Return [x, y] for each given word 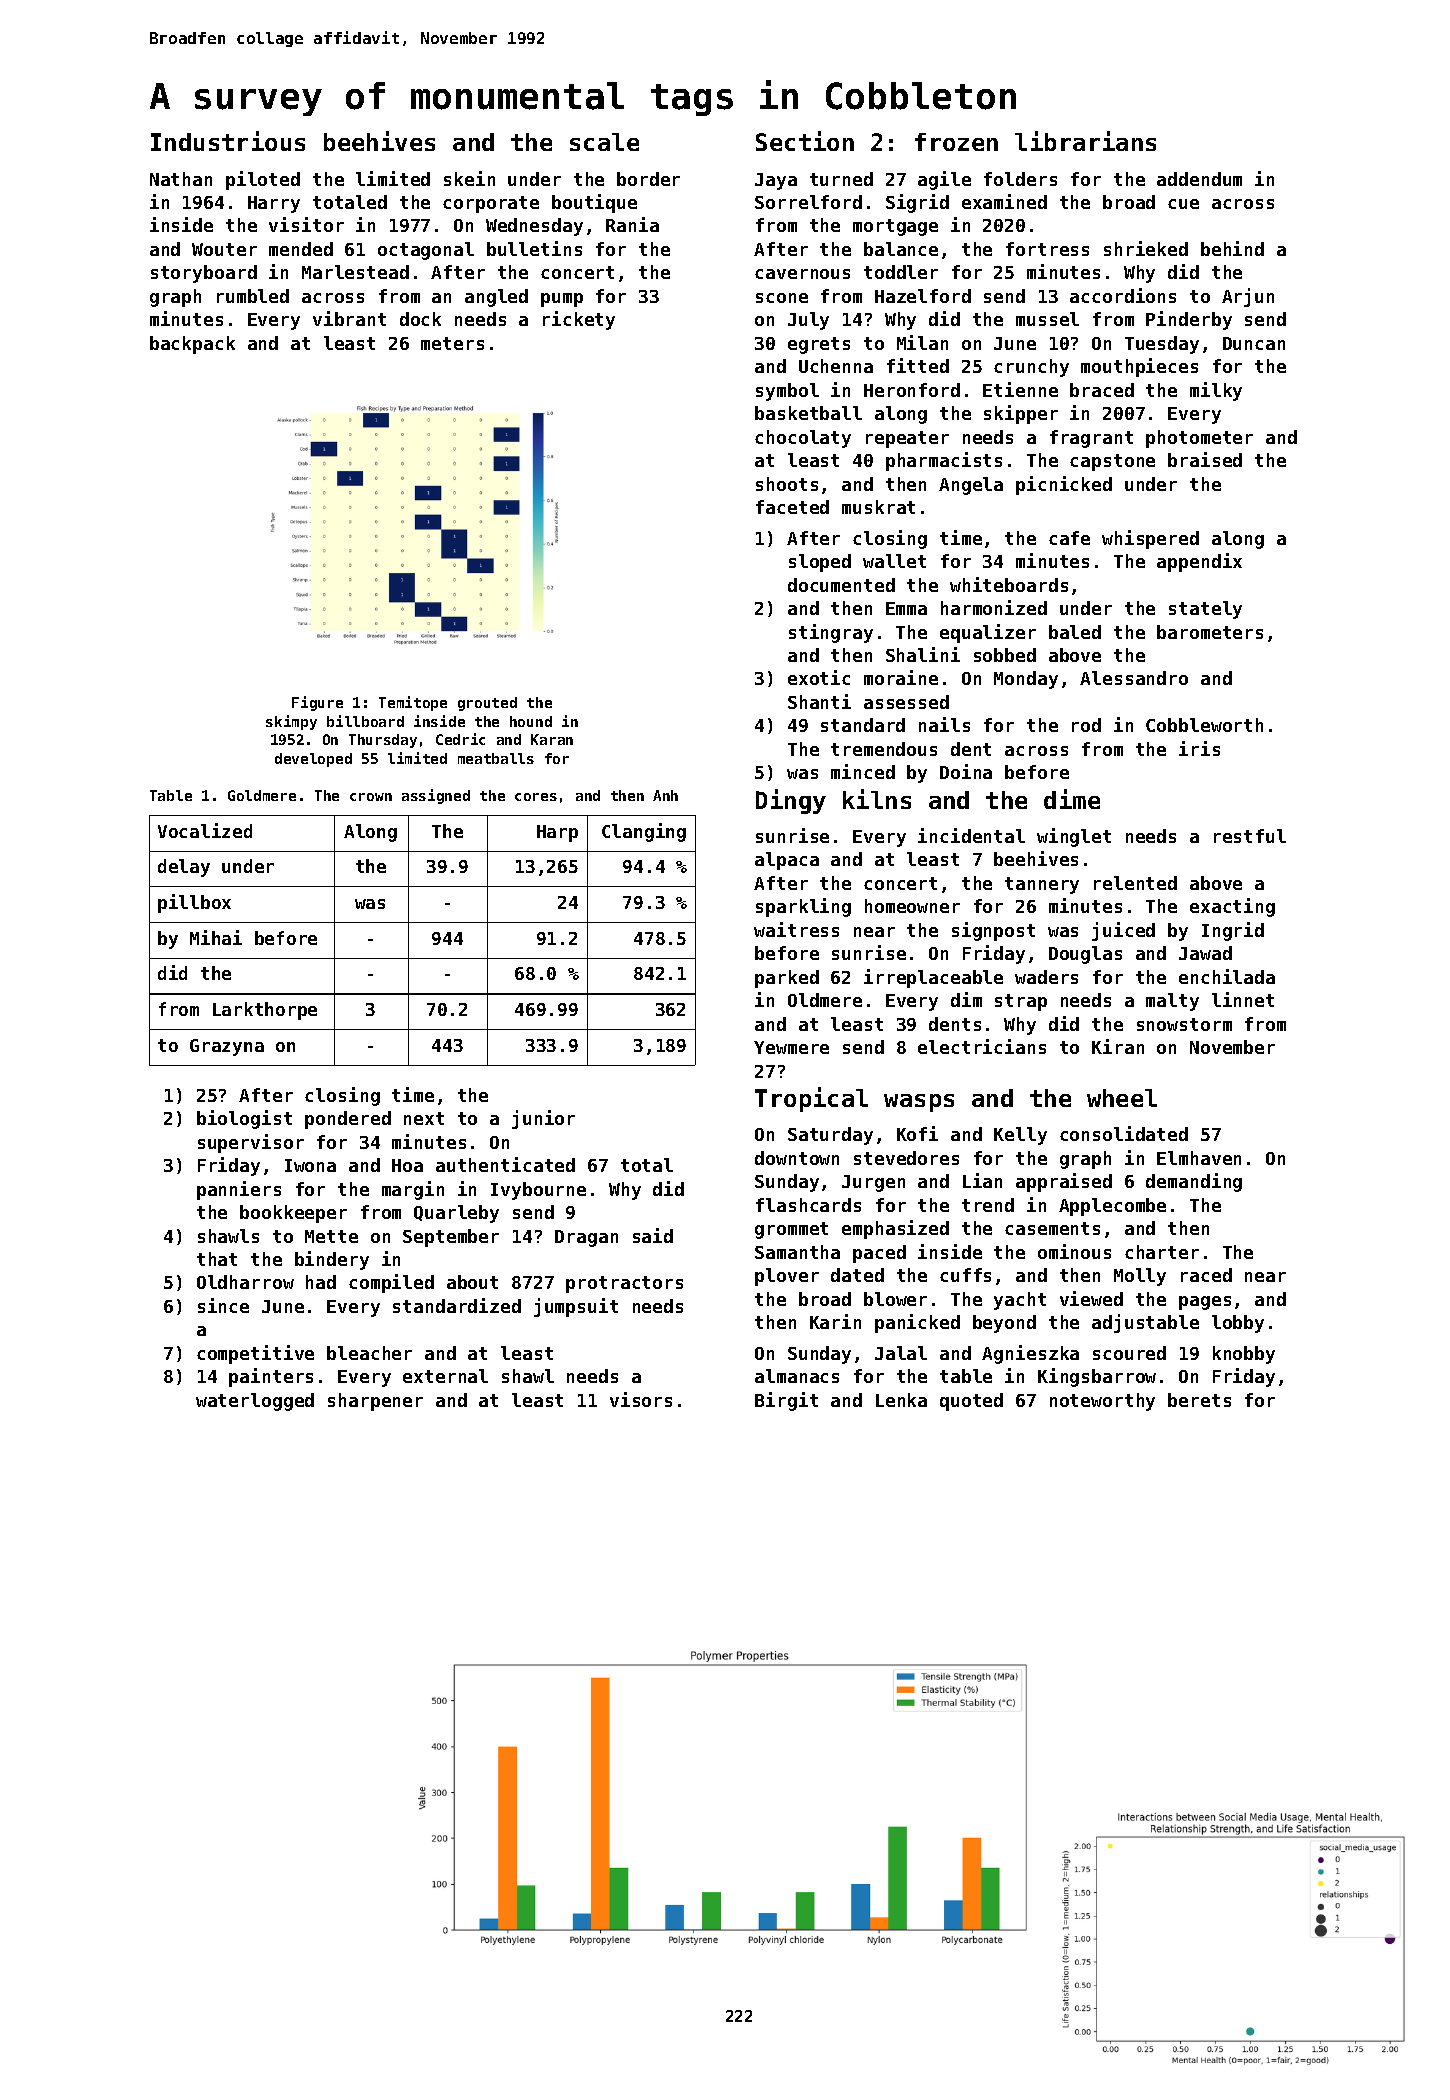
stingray [831, 633]
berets [1199, 1400]
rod [1086, 725]
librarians [1085, 141]
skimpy [291, 722]
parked [787, 979]
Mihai [216, 937]
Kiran [1118, 1046]
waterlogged [255, 1402]
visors [641, 1399]
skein [469, 178]
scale [604, 142]
